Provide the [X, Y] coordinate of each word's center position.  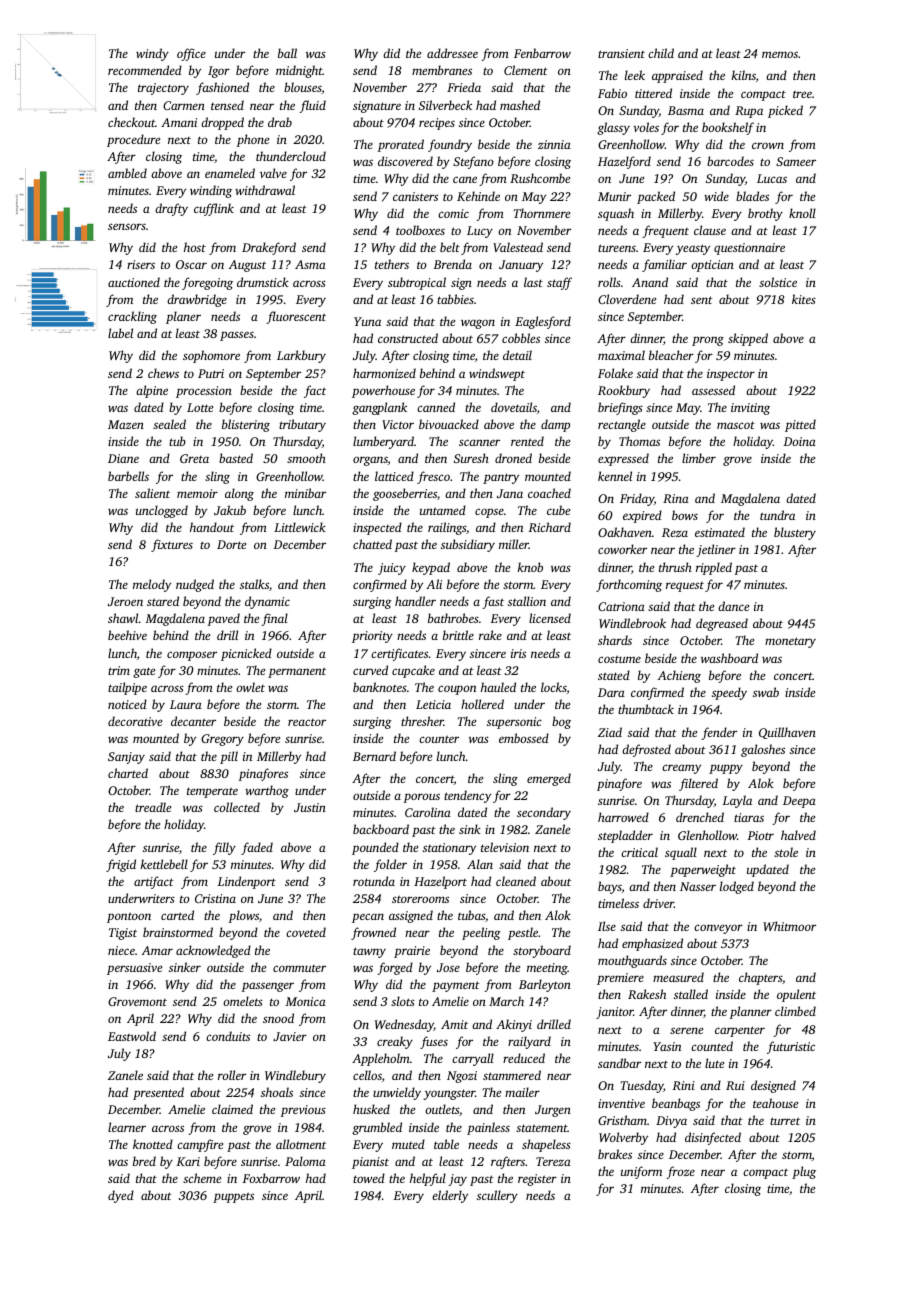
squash [616, 214]
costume [619, 659]
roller [232, 1075]
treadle [153, 807]
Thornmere [542, 213]
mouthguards [632, 961]
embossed [524, 738]
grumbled [377, 1128]
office [191, 54]
